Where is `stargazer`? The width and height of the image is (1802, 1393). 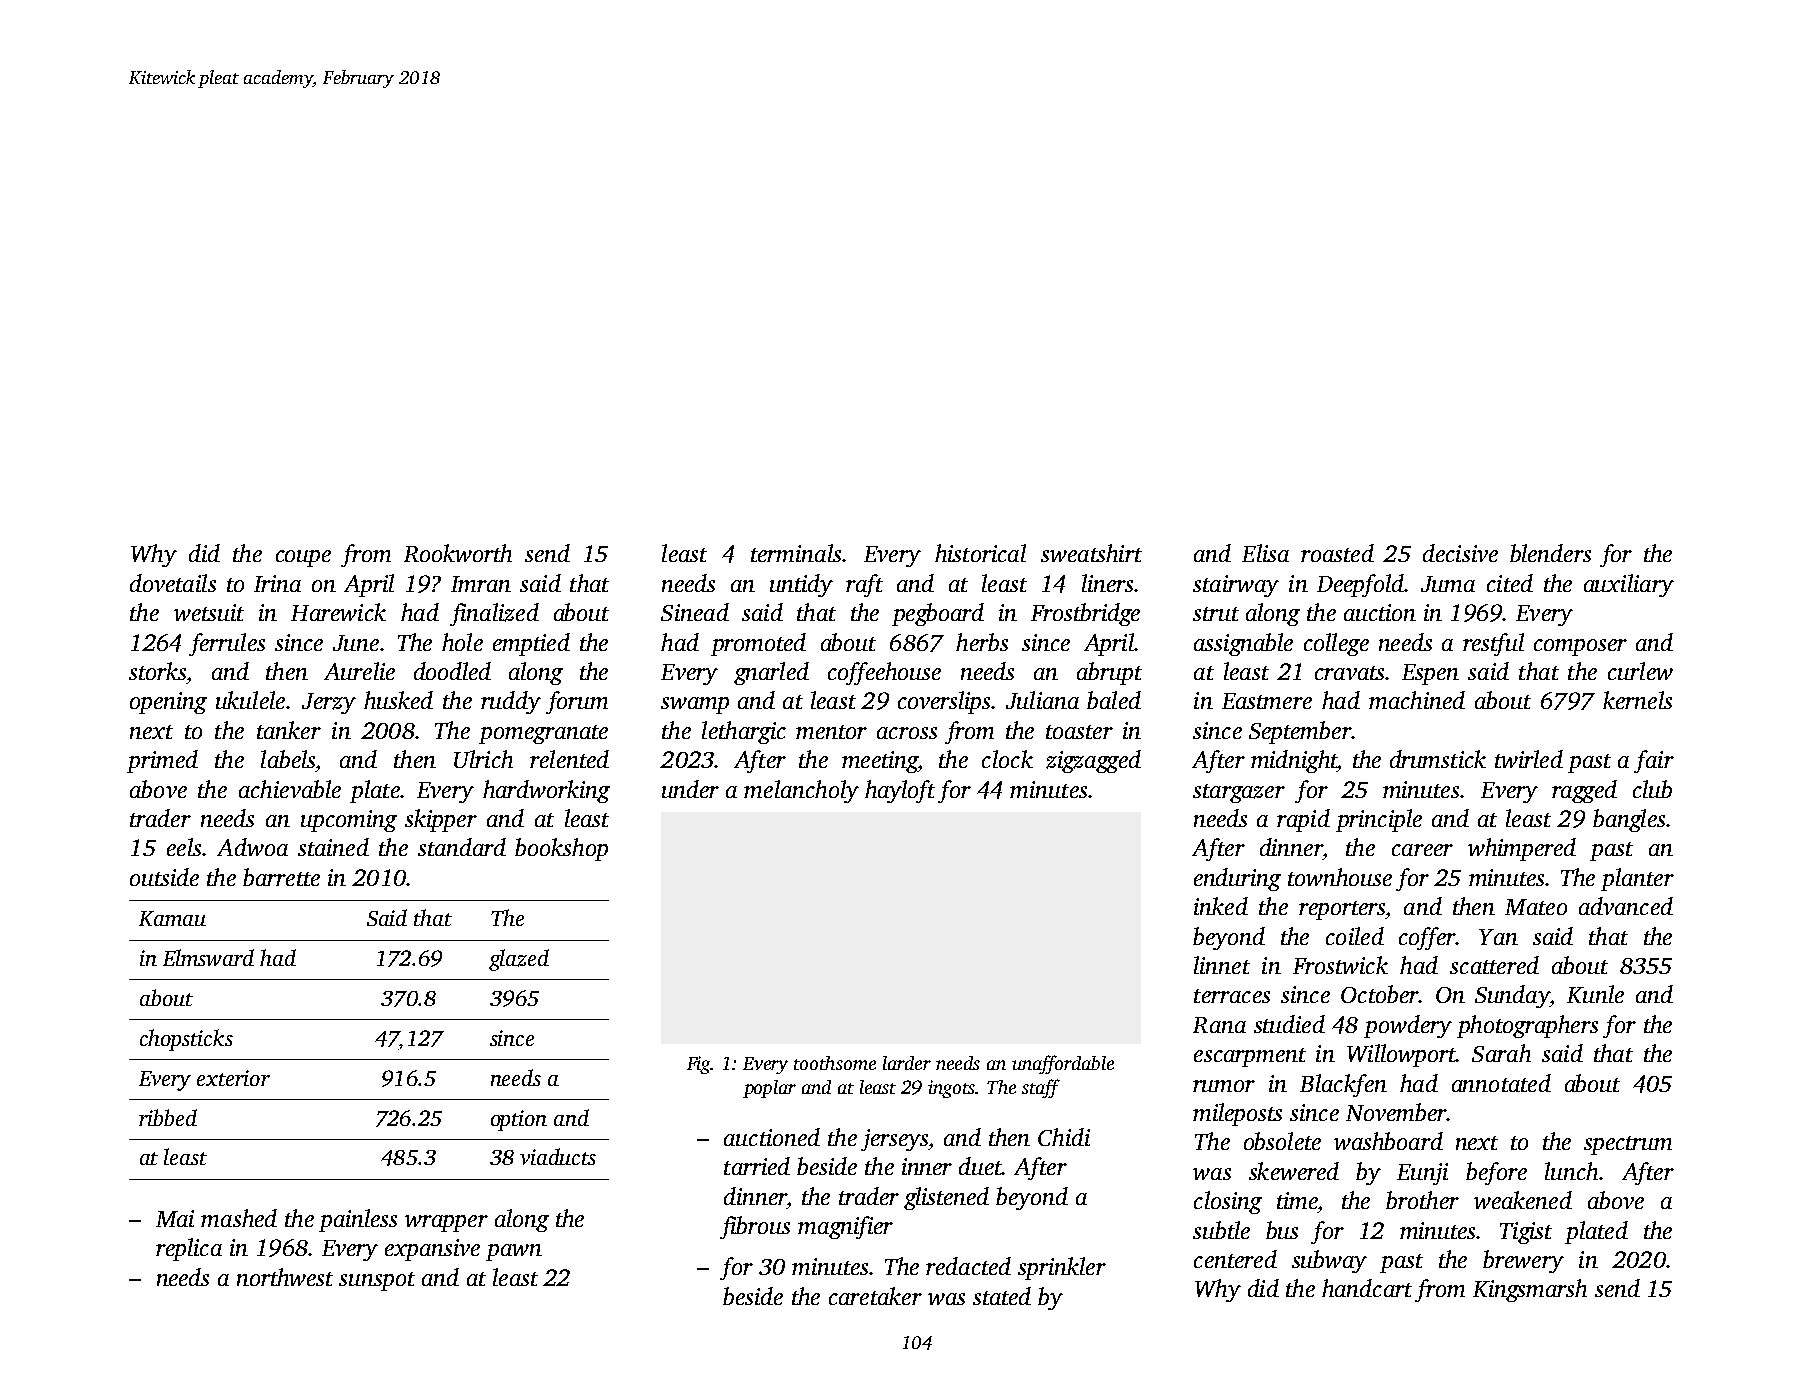 stargazer is located at coordinates (1239, 793).
